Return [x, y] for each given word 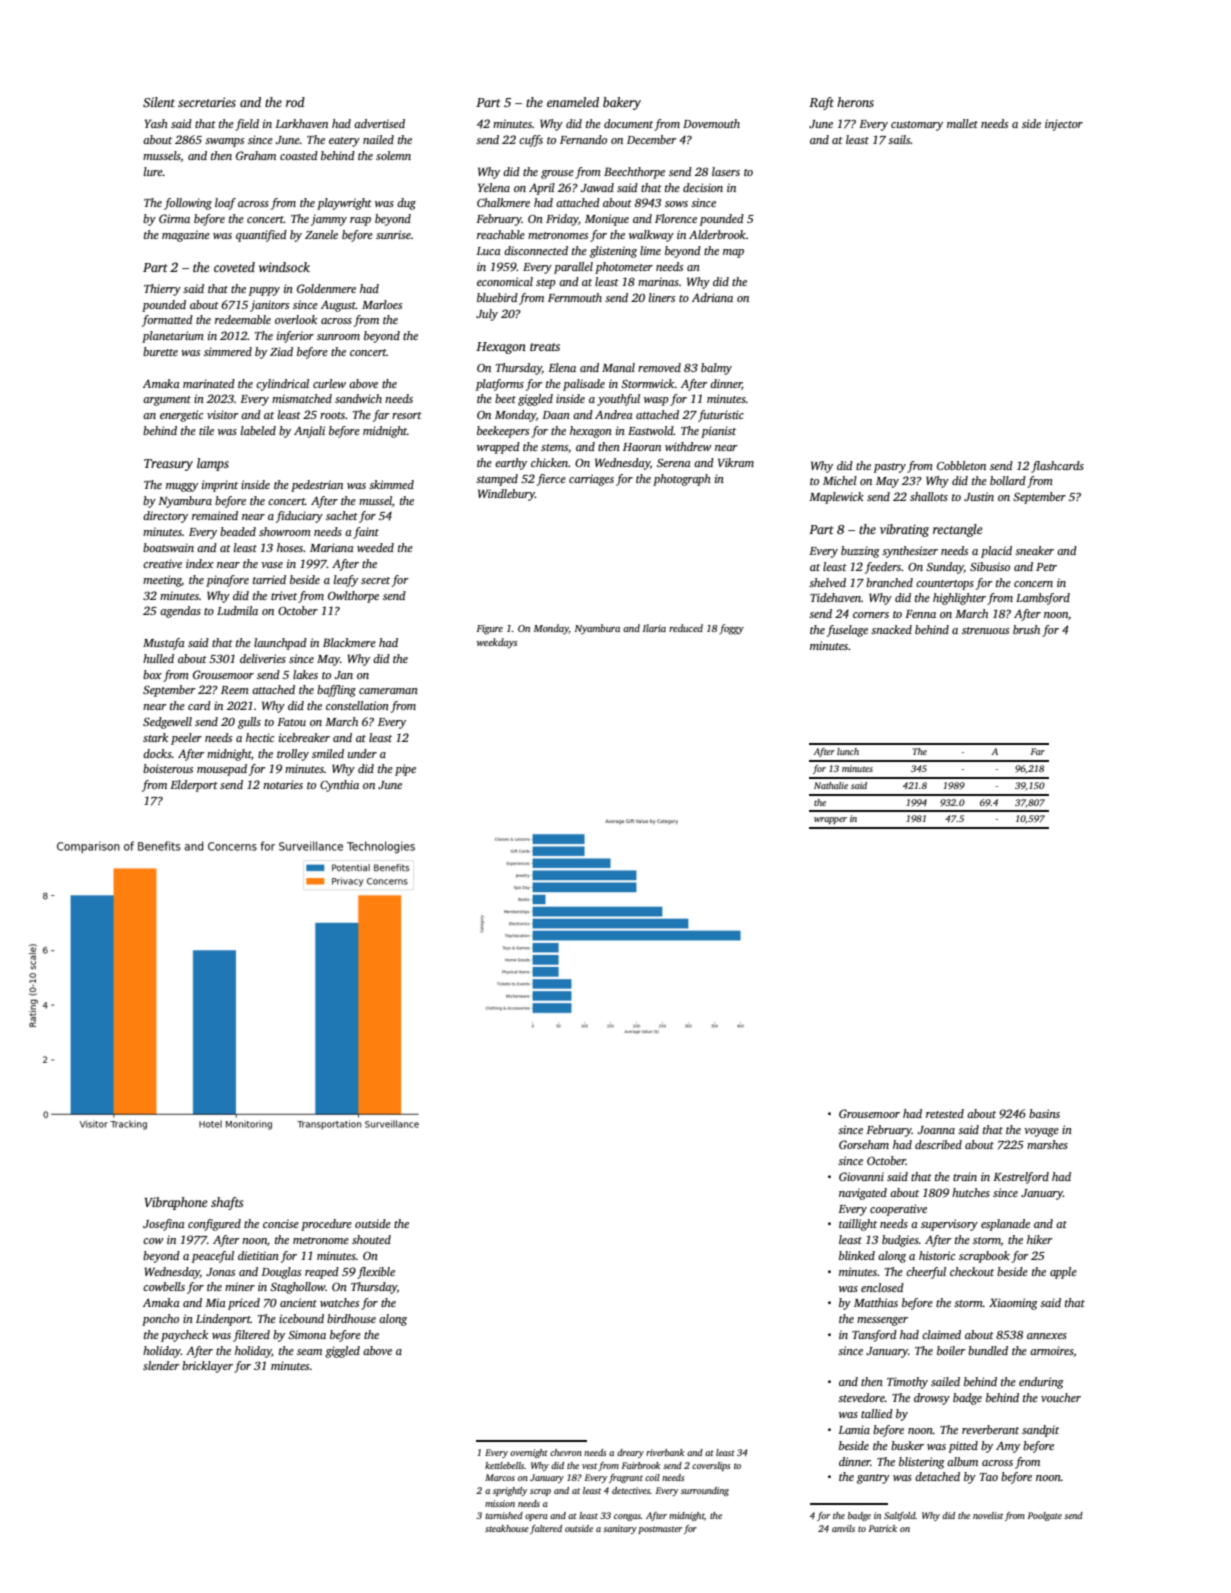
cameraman [388, 691]
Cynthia [339, 786]
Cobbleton [961, 465]
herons [855, 102]
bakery [622, 103]
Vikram [736, 462]
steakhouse [507, 1528]
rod [295, 102]
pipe [405, 770]
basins [1044, 1113]
